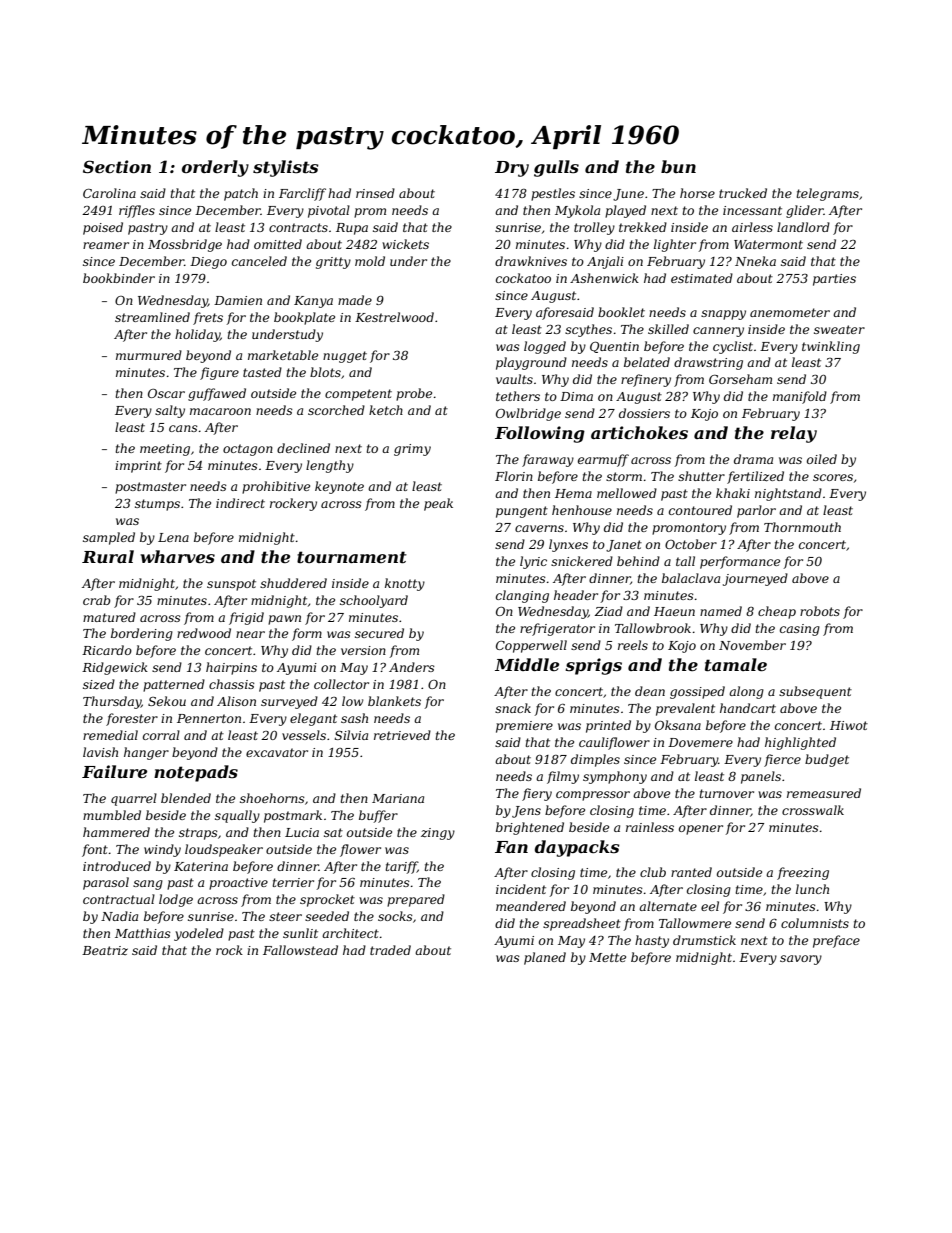  I want to click on telegrams, so click(828, 194).
